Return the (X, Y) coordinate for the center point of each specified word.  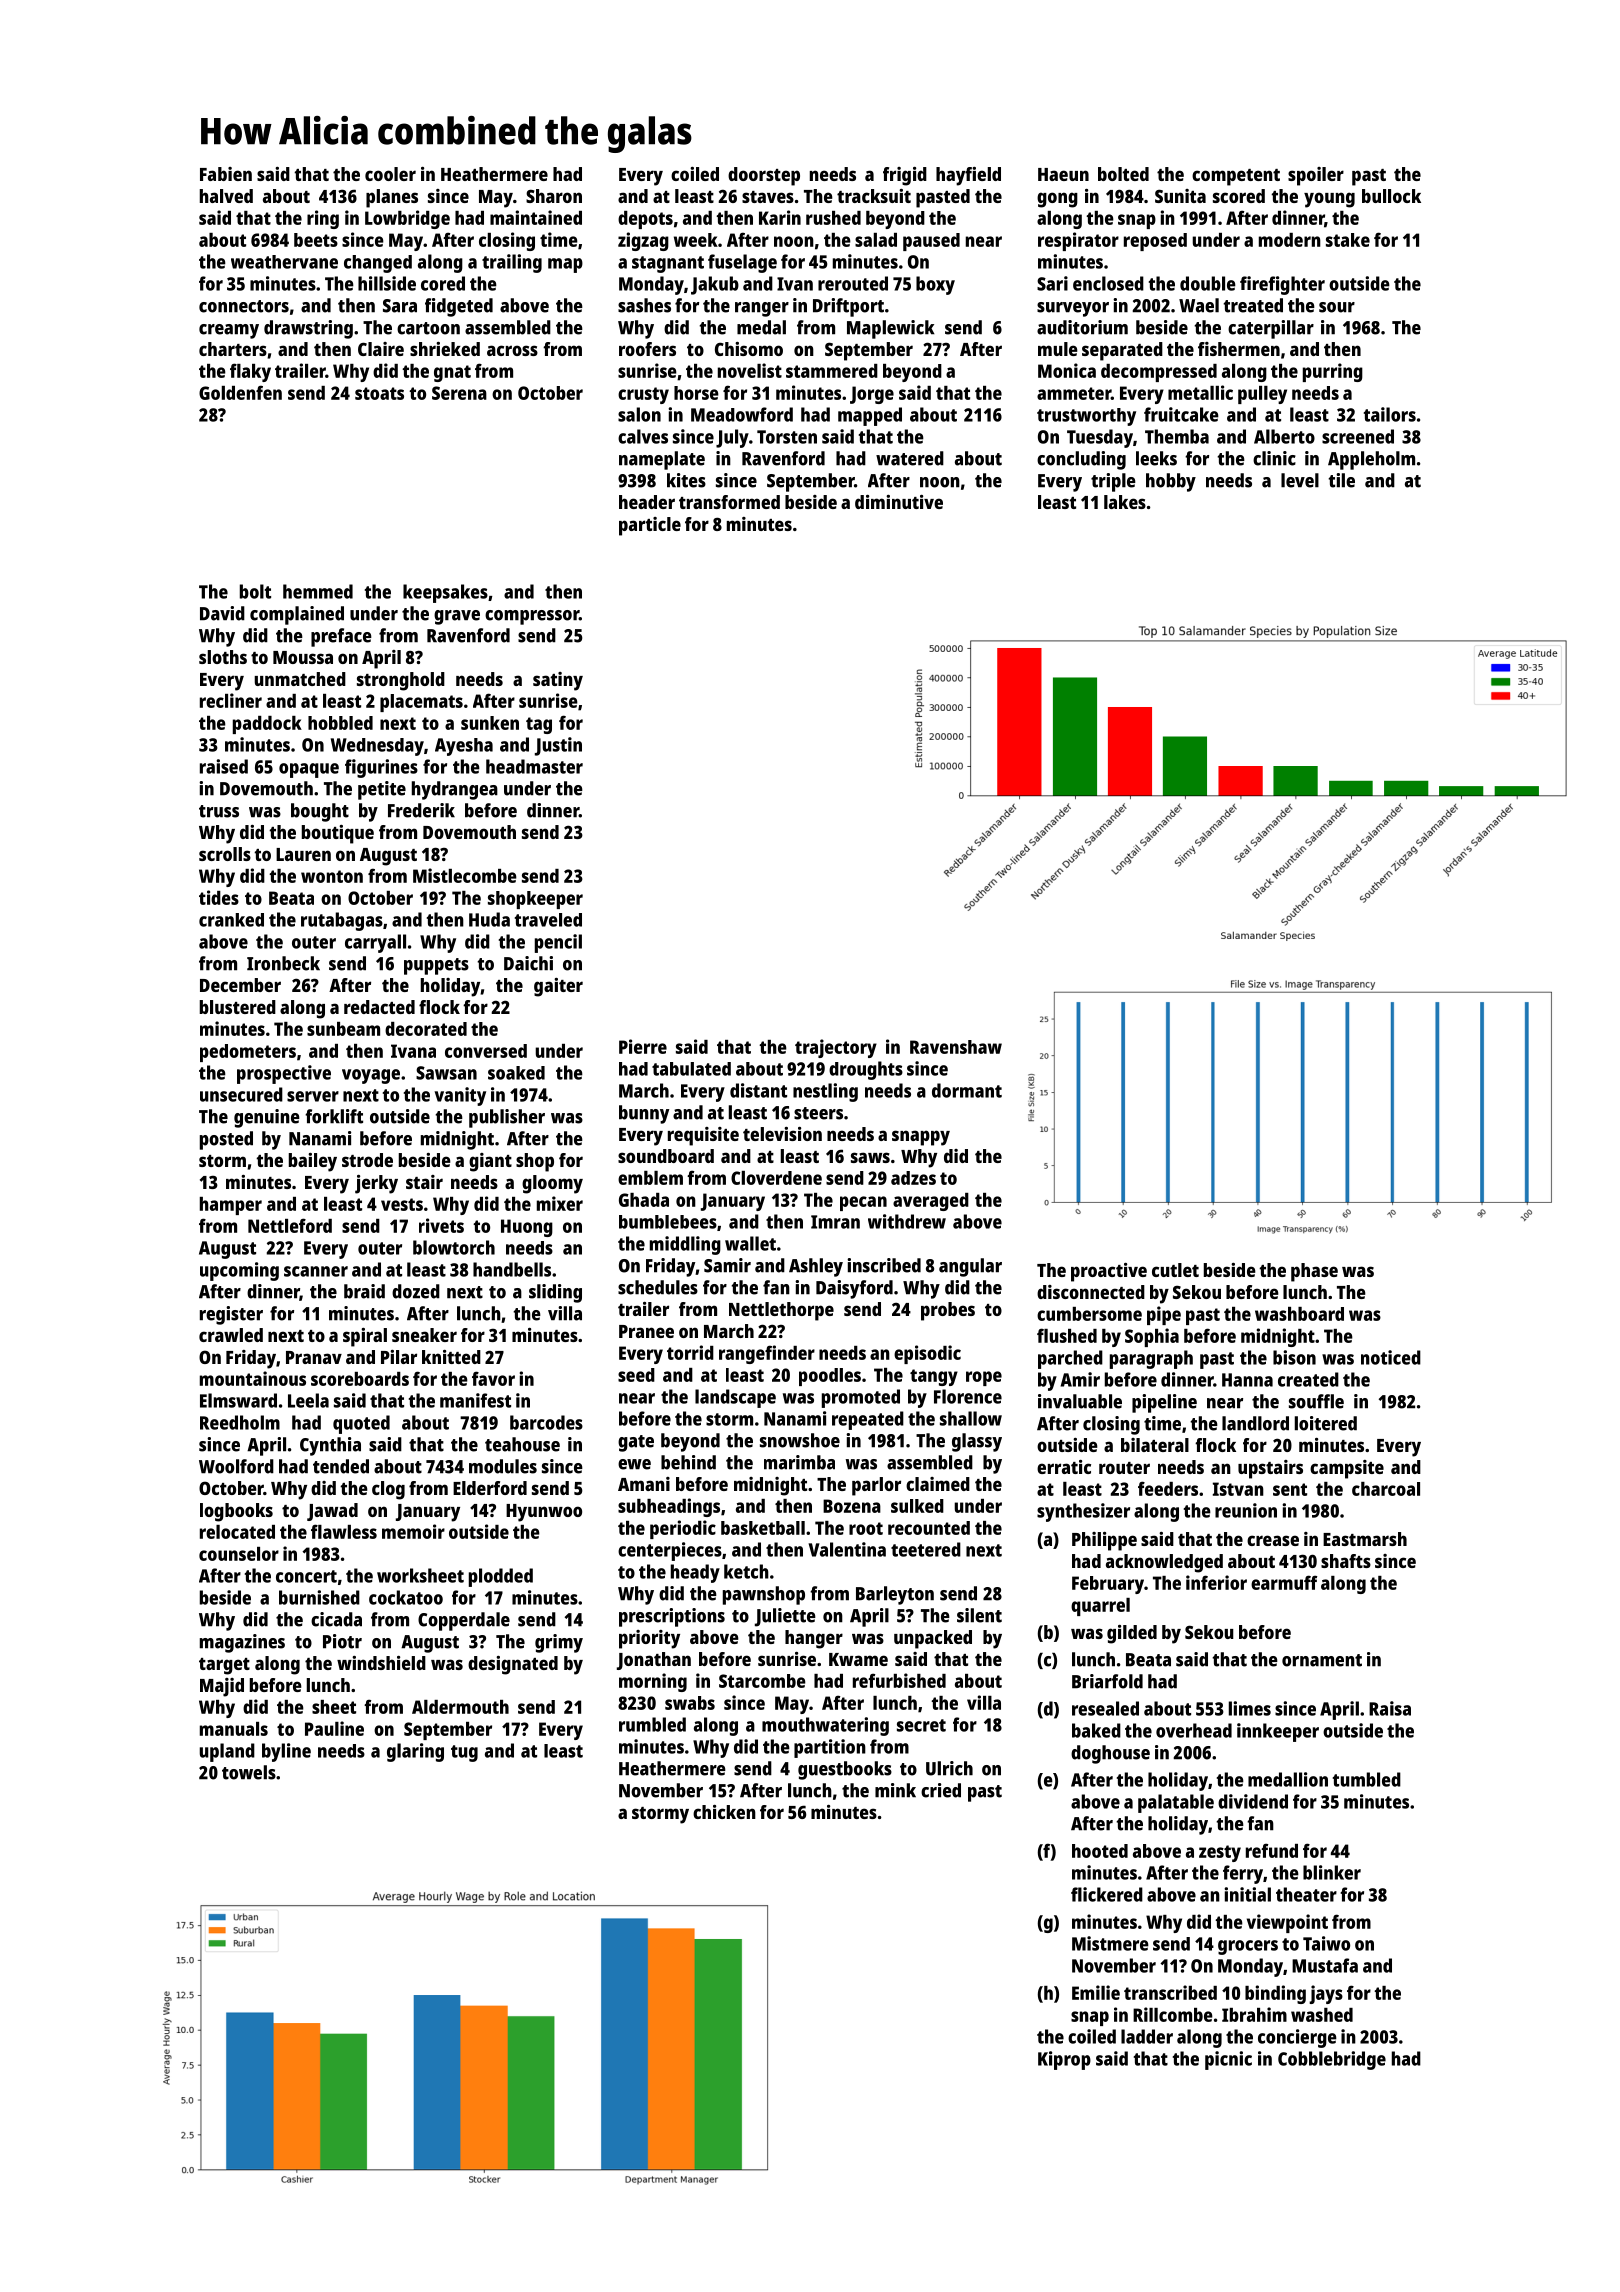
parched (1070, 1359)
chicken (724, 1812)
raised (224, 766)
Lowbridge (407, 219)
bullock (1391, 196)
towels (249, 1772)
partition (830, 1748)
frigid (905, 176)
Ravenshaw (956, 1047)
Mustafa (1325, 1965)
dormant (967, 1090)
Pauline (334, 1728)
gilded (1132, 1634)
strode (367, 1160)
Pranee (646, 1331)
